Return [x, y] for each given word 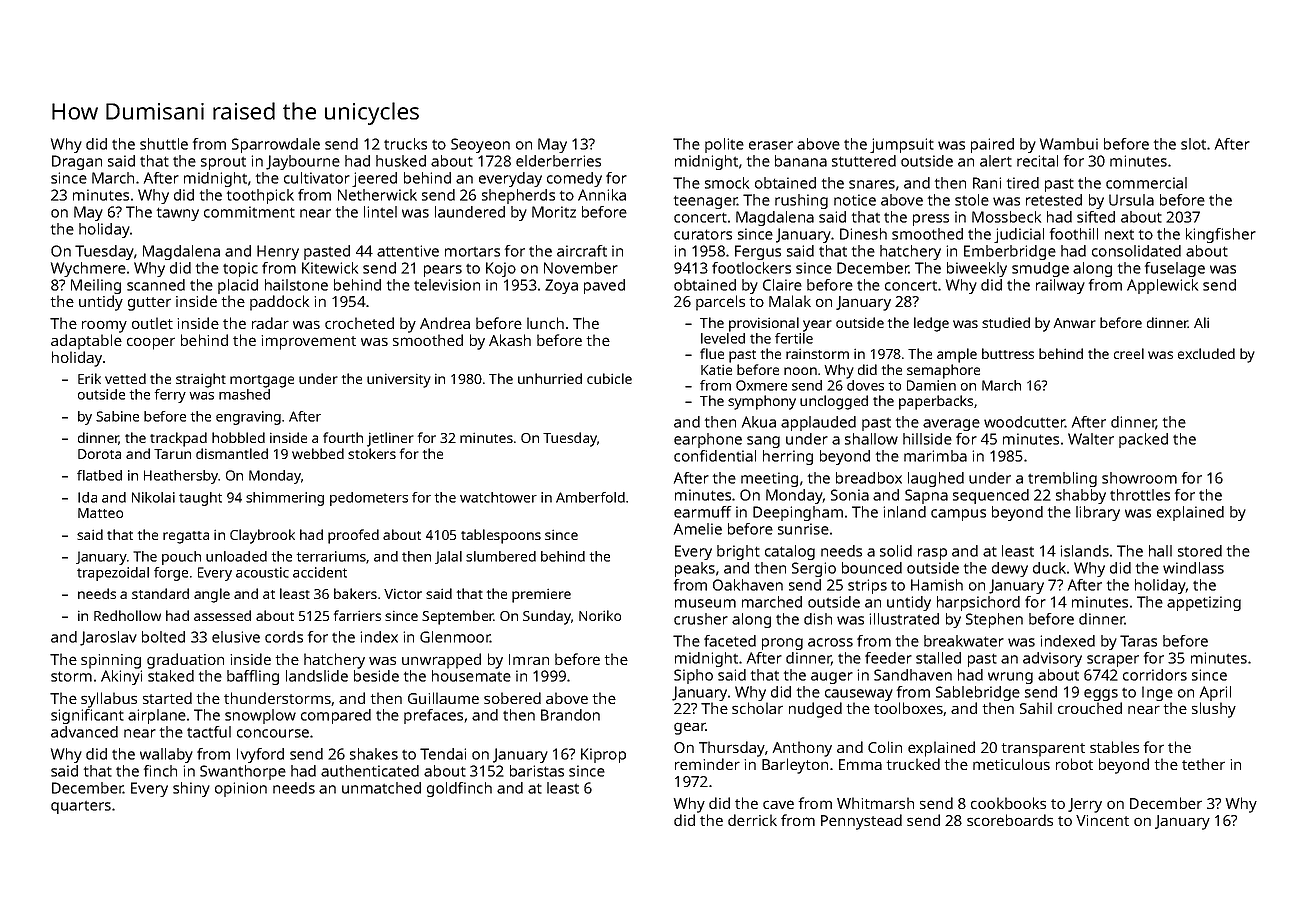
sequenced [991, 496]
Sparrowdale [276, 145]
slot [1193, 144]
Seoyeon [480, 145]
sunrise [803, 529]
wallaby [166, 755]
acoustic [262, 572]
